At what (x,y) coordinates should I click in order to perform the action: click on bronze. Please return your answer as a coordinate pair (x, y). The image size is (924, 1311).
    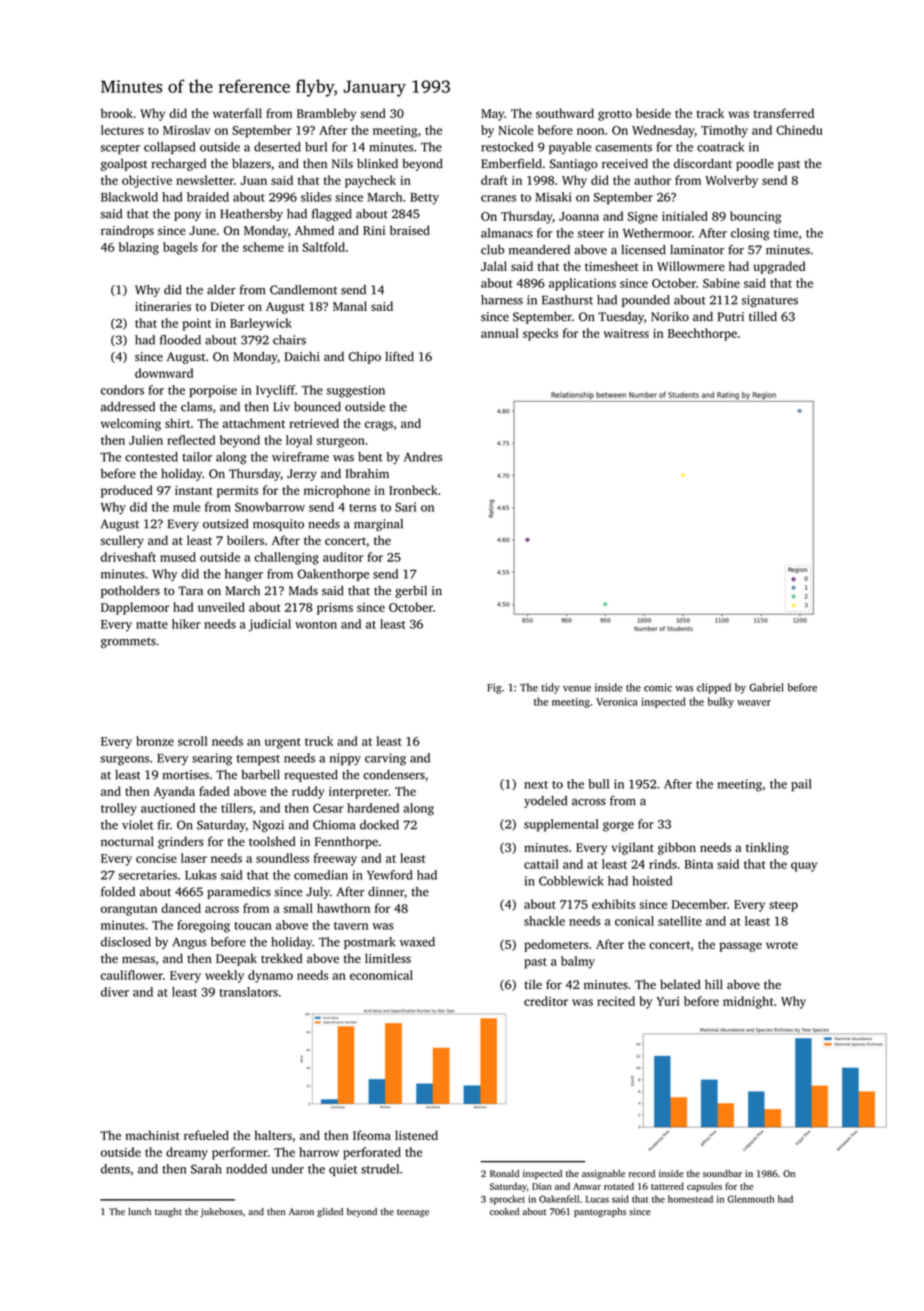
    Looking at the image, I should click on (155, 741).
